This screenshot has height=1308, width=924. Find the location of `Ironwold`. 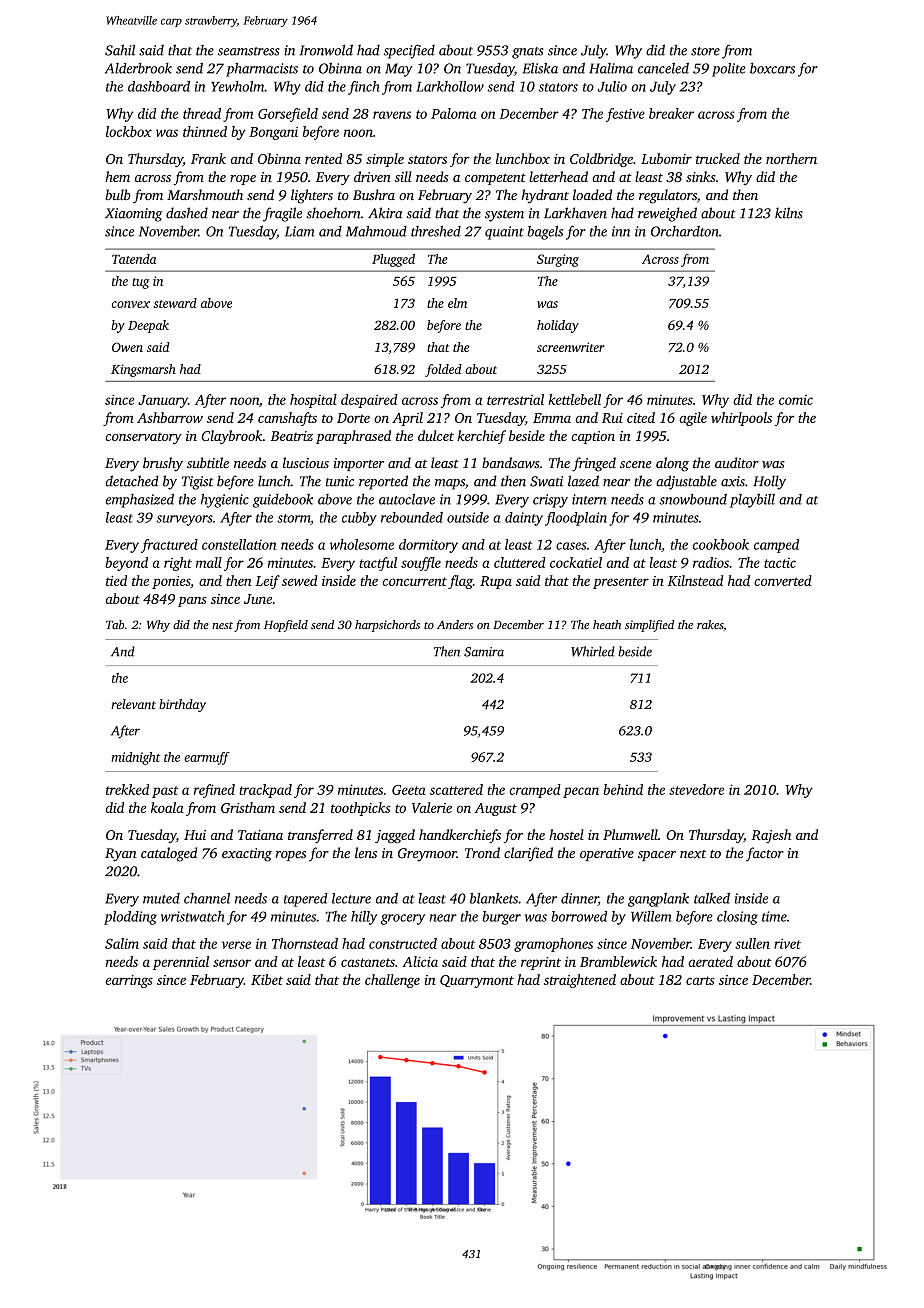

Ironwold is located at coordinates (326, 50).
